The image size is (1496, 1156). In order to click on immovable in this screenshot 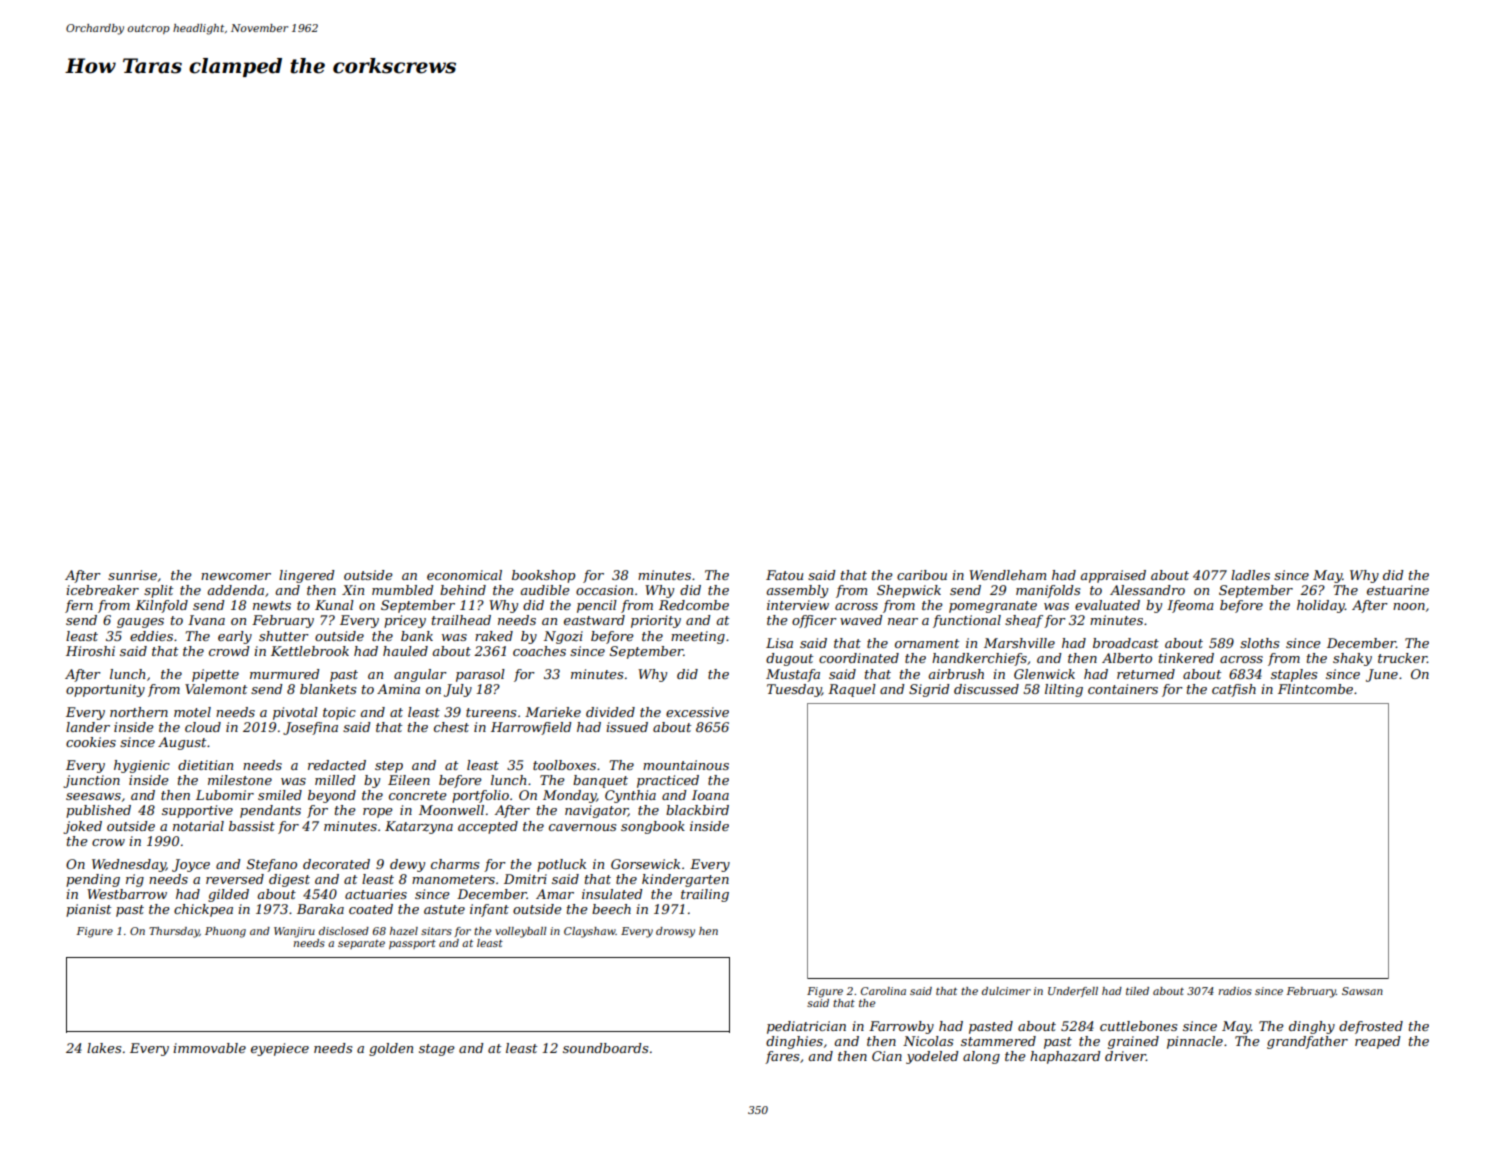, I will do `click(209, 1048)`.
